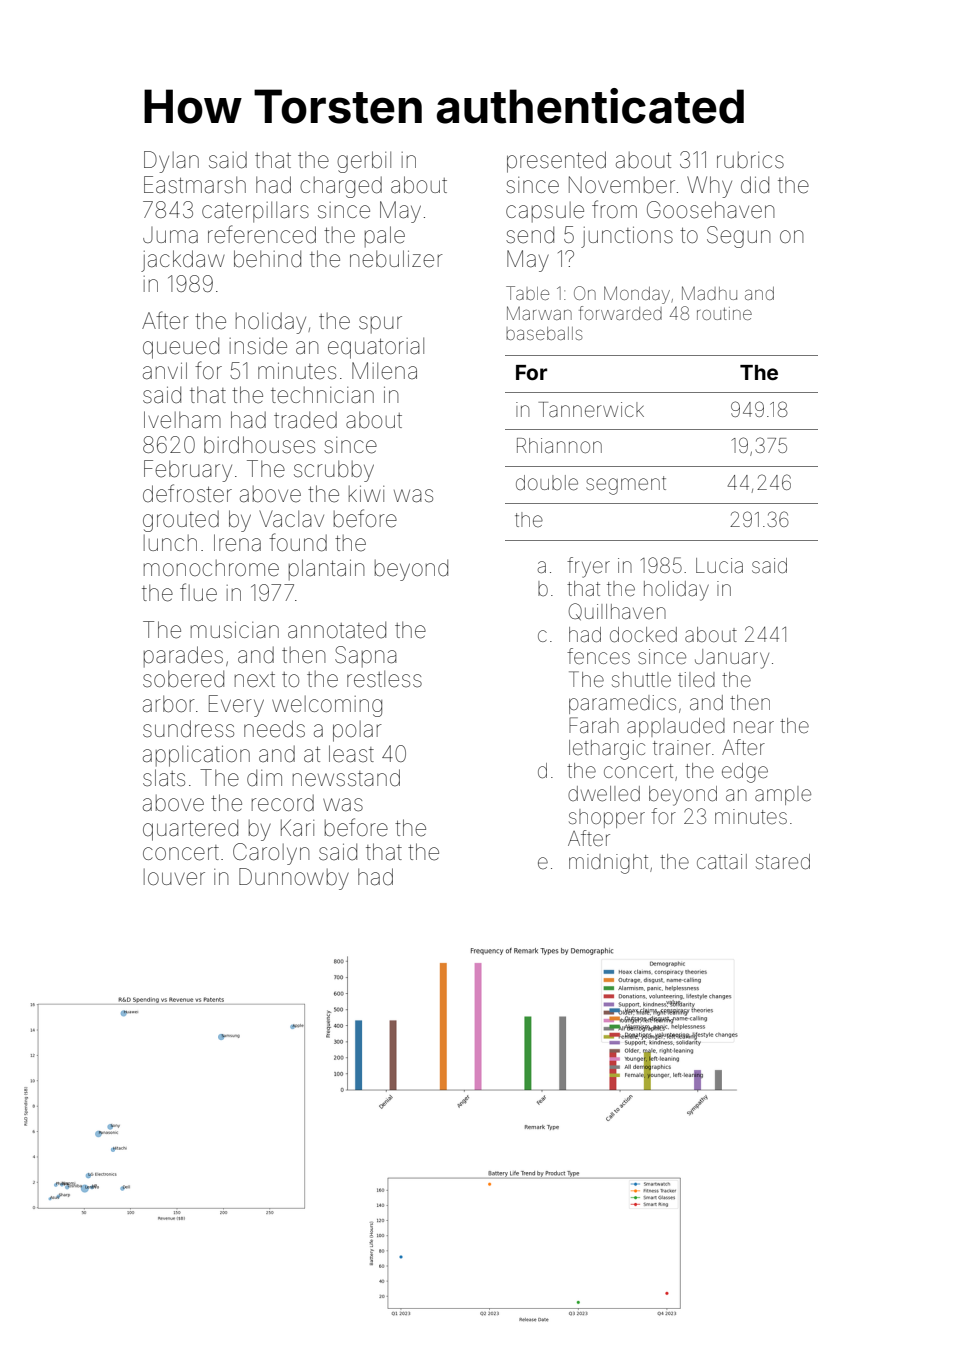 This image has width=960, height=1362. I want to click on Lucia, so click(719, 565).
